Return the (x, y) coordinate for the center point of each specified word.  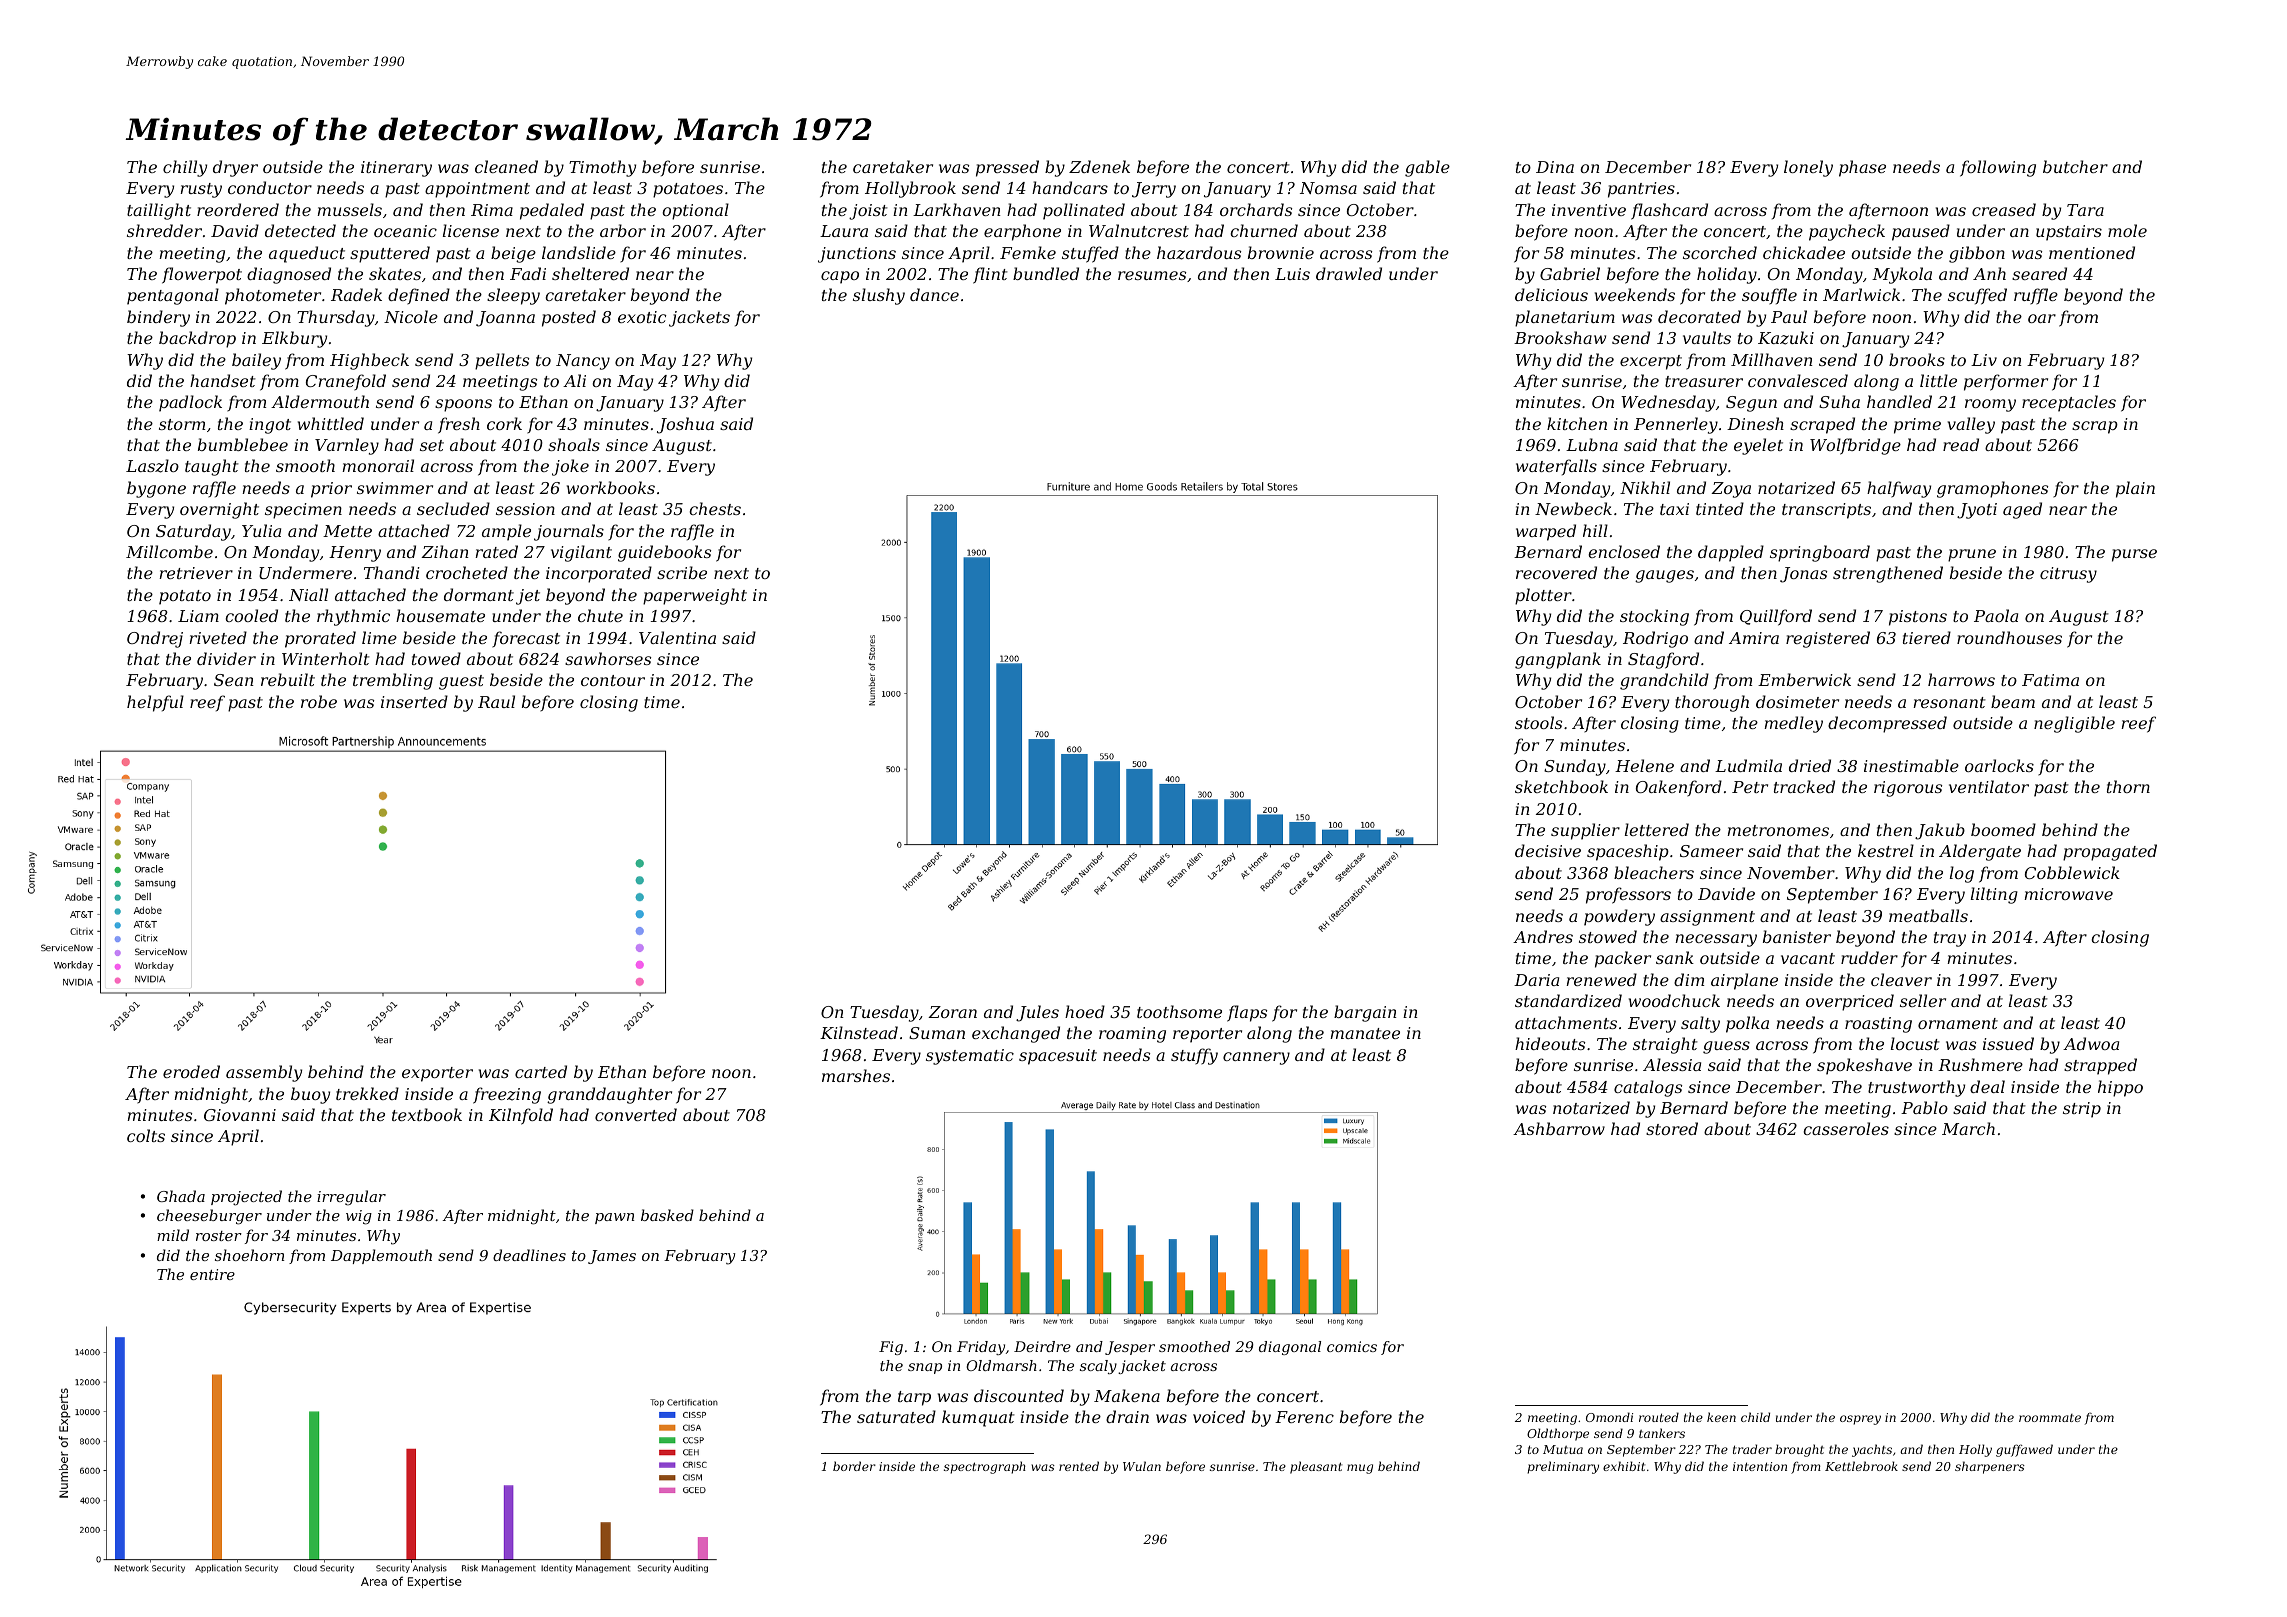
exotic (642, 317)
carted (541, 1071)
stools (1538, 722)
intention (1760, 1466)
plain (2135, 489)
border (854, 1466)
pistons (1918, 618)
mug (1360, 1469)
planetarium (1565, 318)
